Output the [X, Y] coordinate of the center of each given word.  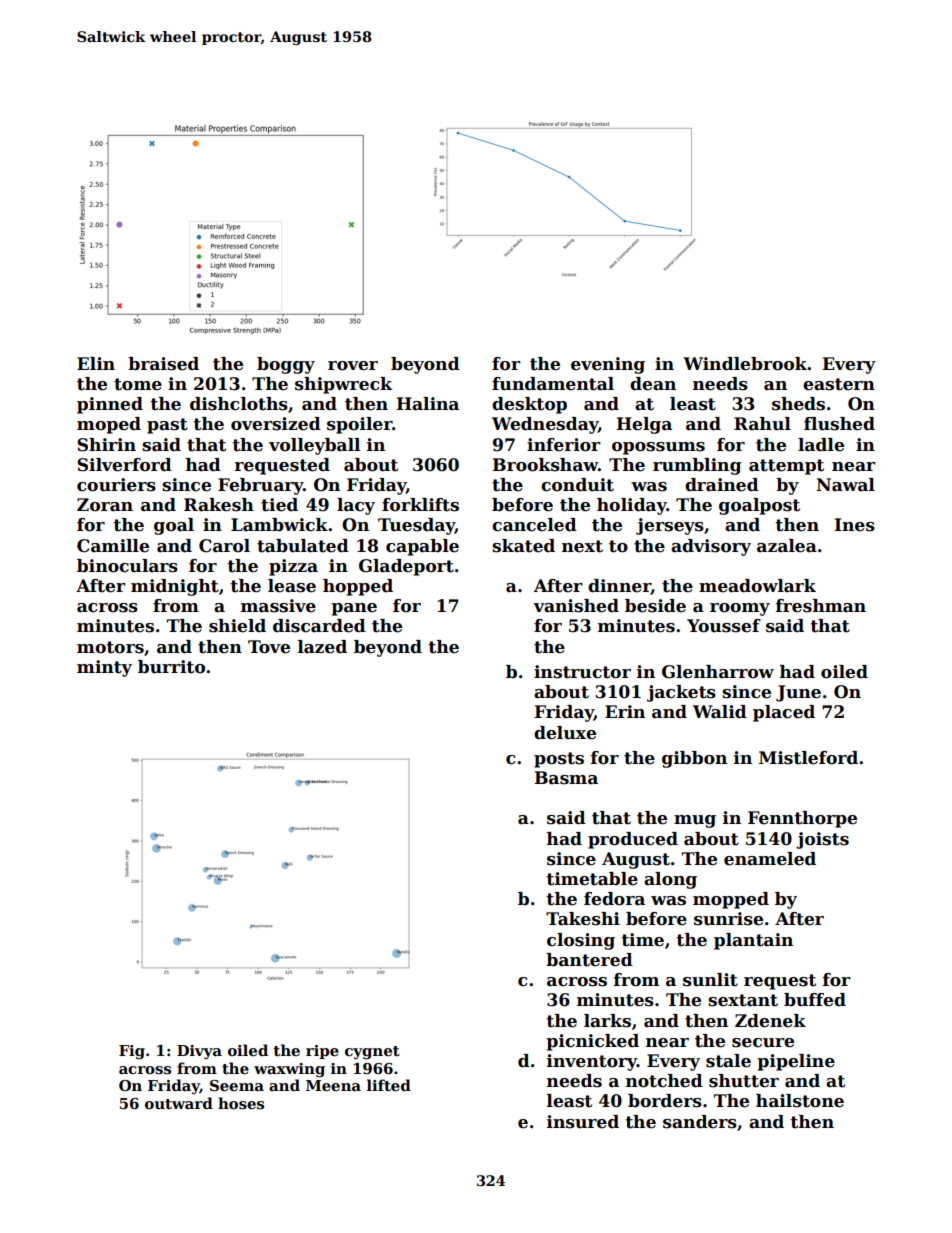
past [167, 426]
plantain [753, 941]
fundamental [553, 384]
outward [179, 1103]
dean [653, 384]
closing [581, 941]
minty [104, 668]
